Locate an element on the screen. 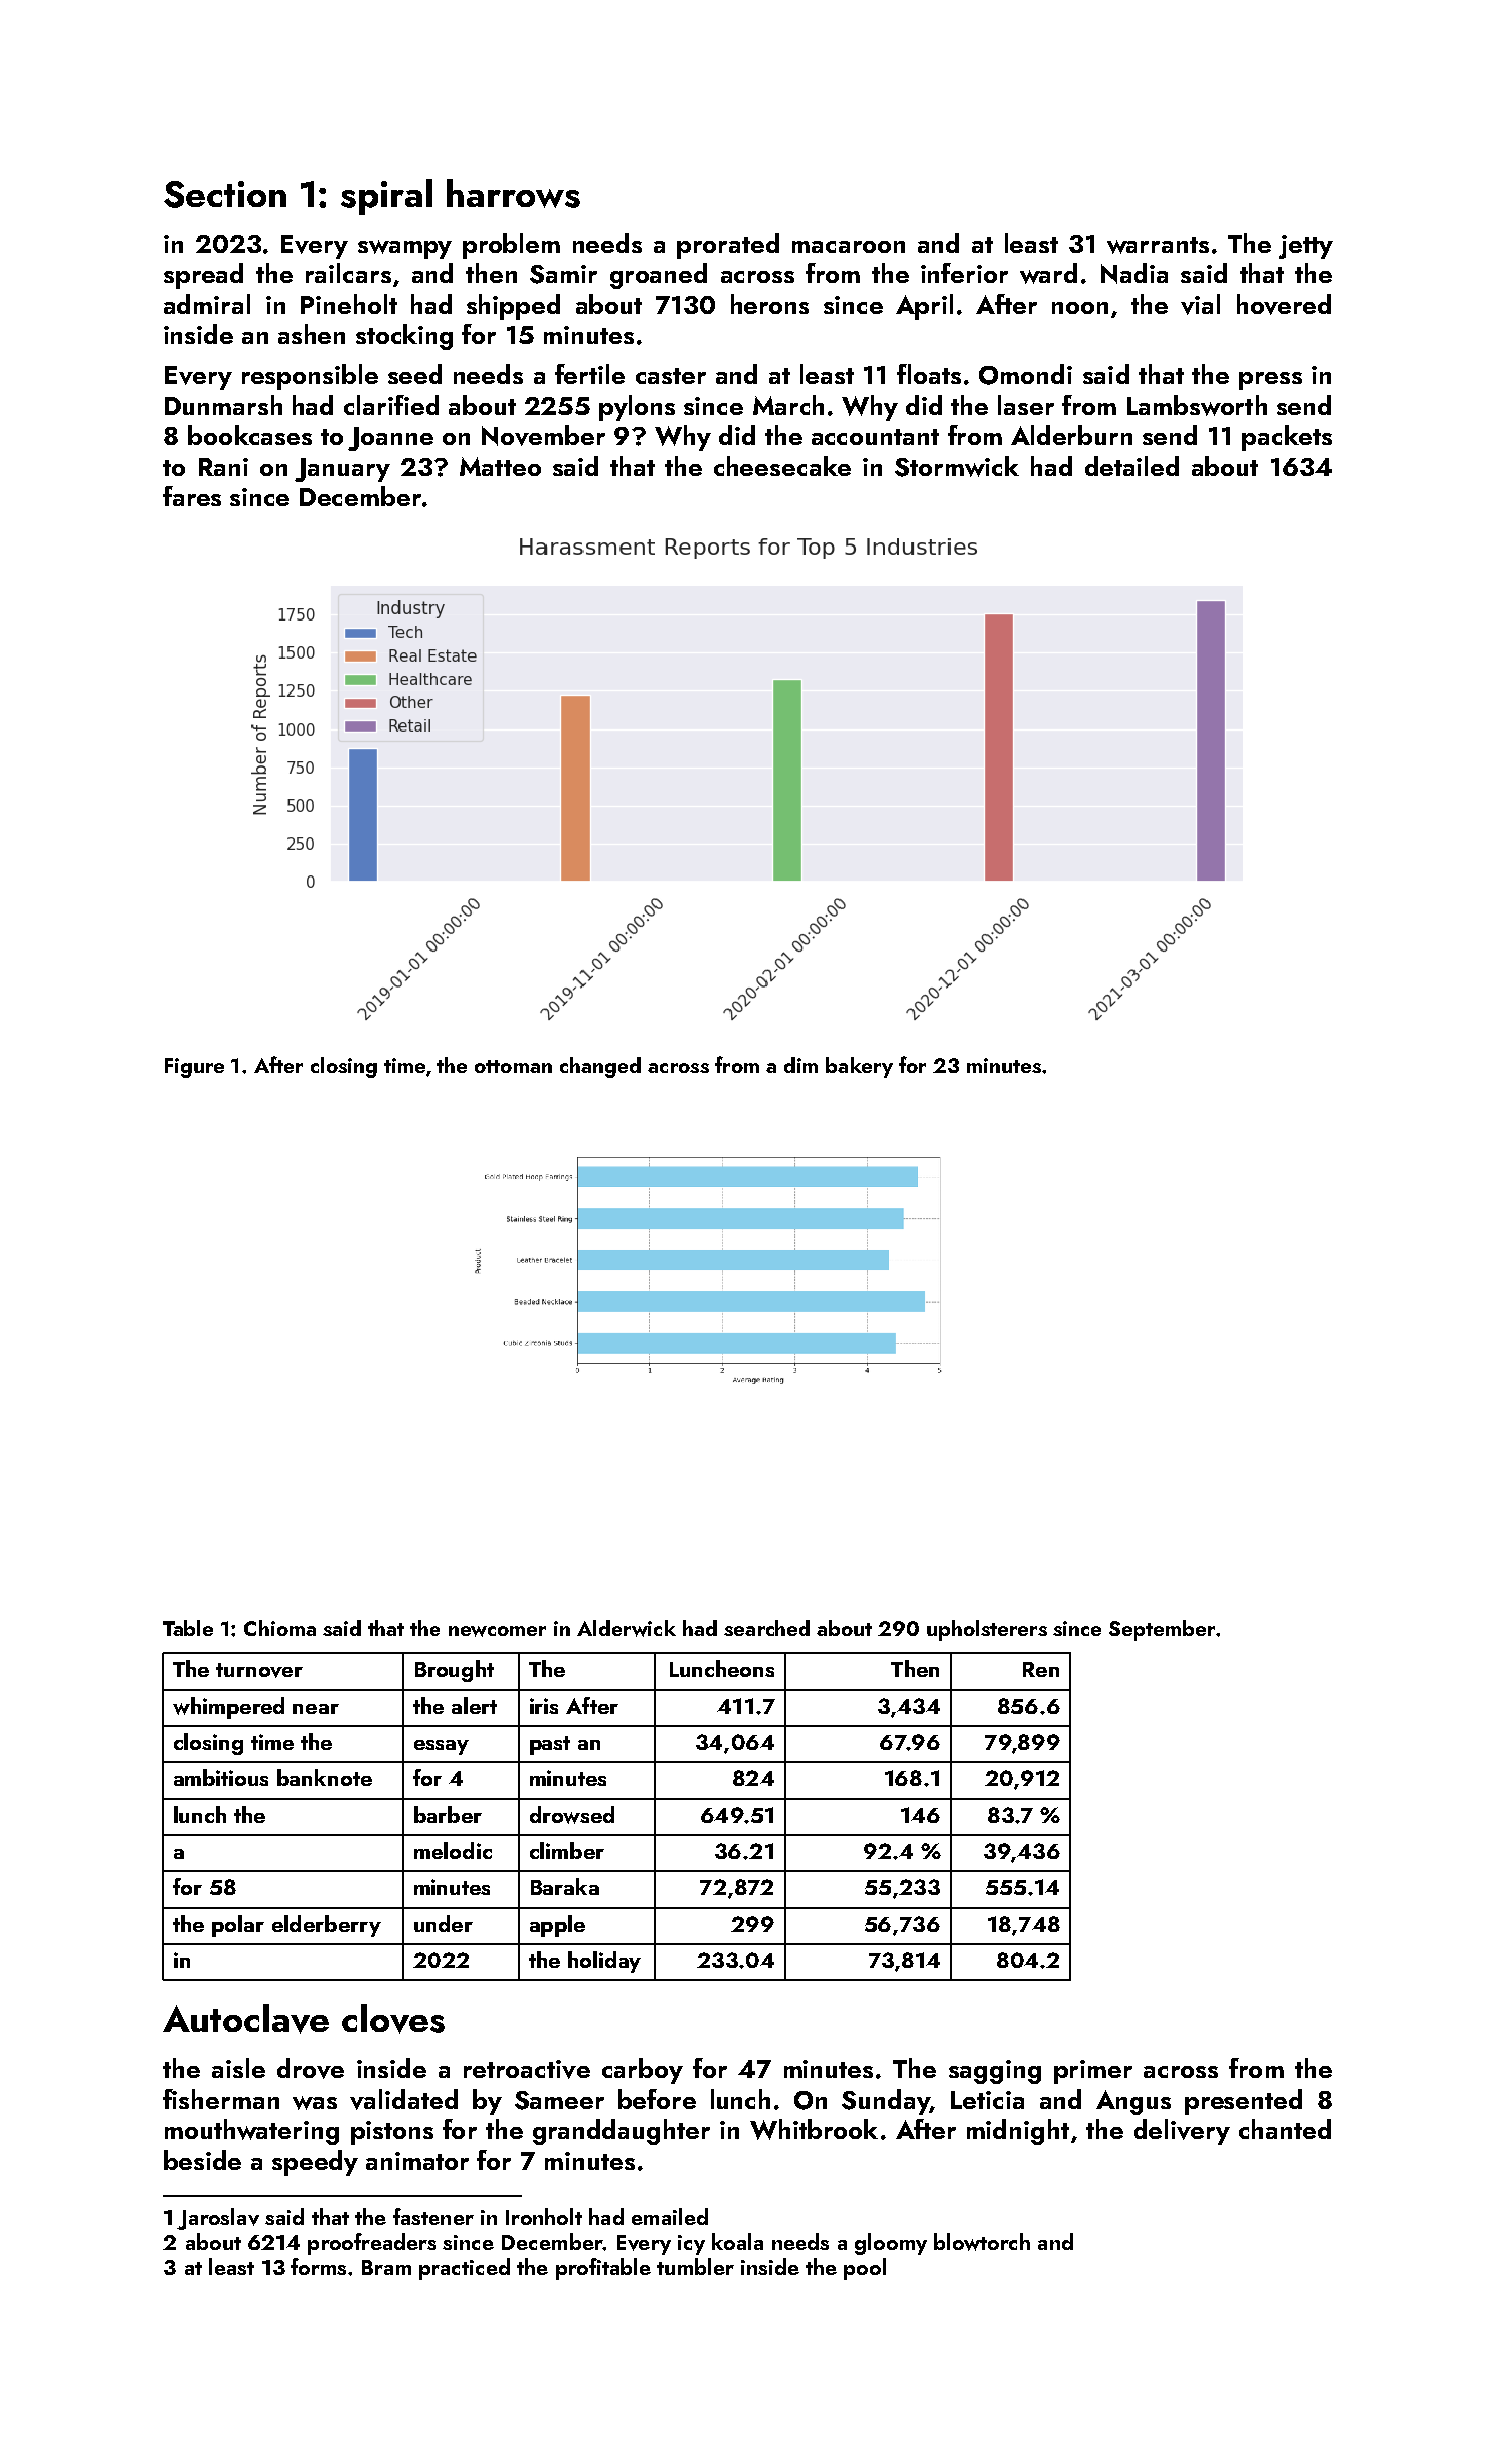 This screenshot has height=2464, width=1496. delivery is located at coordinates (1182, 2132).
